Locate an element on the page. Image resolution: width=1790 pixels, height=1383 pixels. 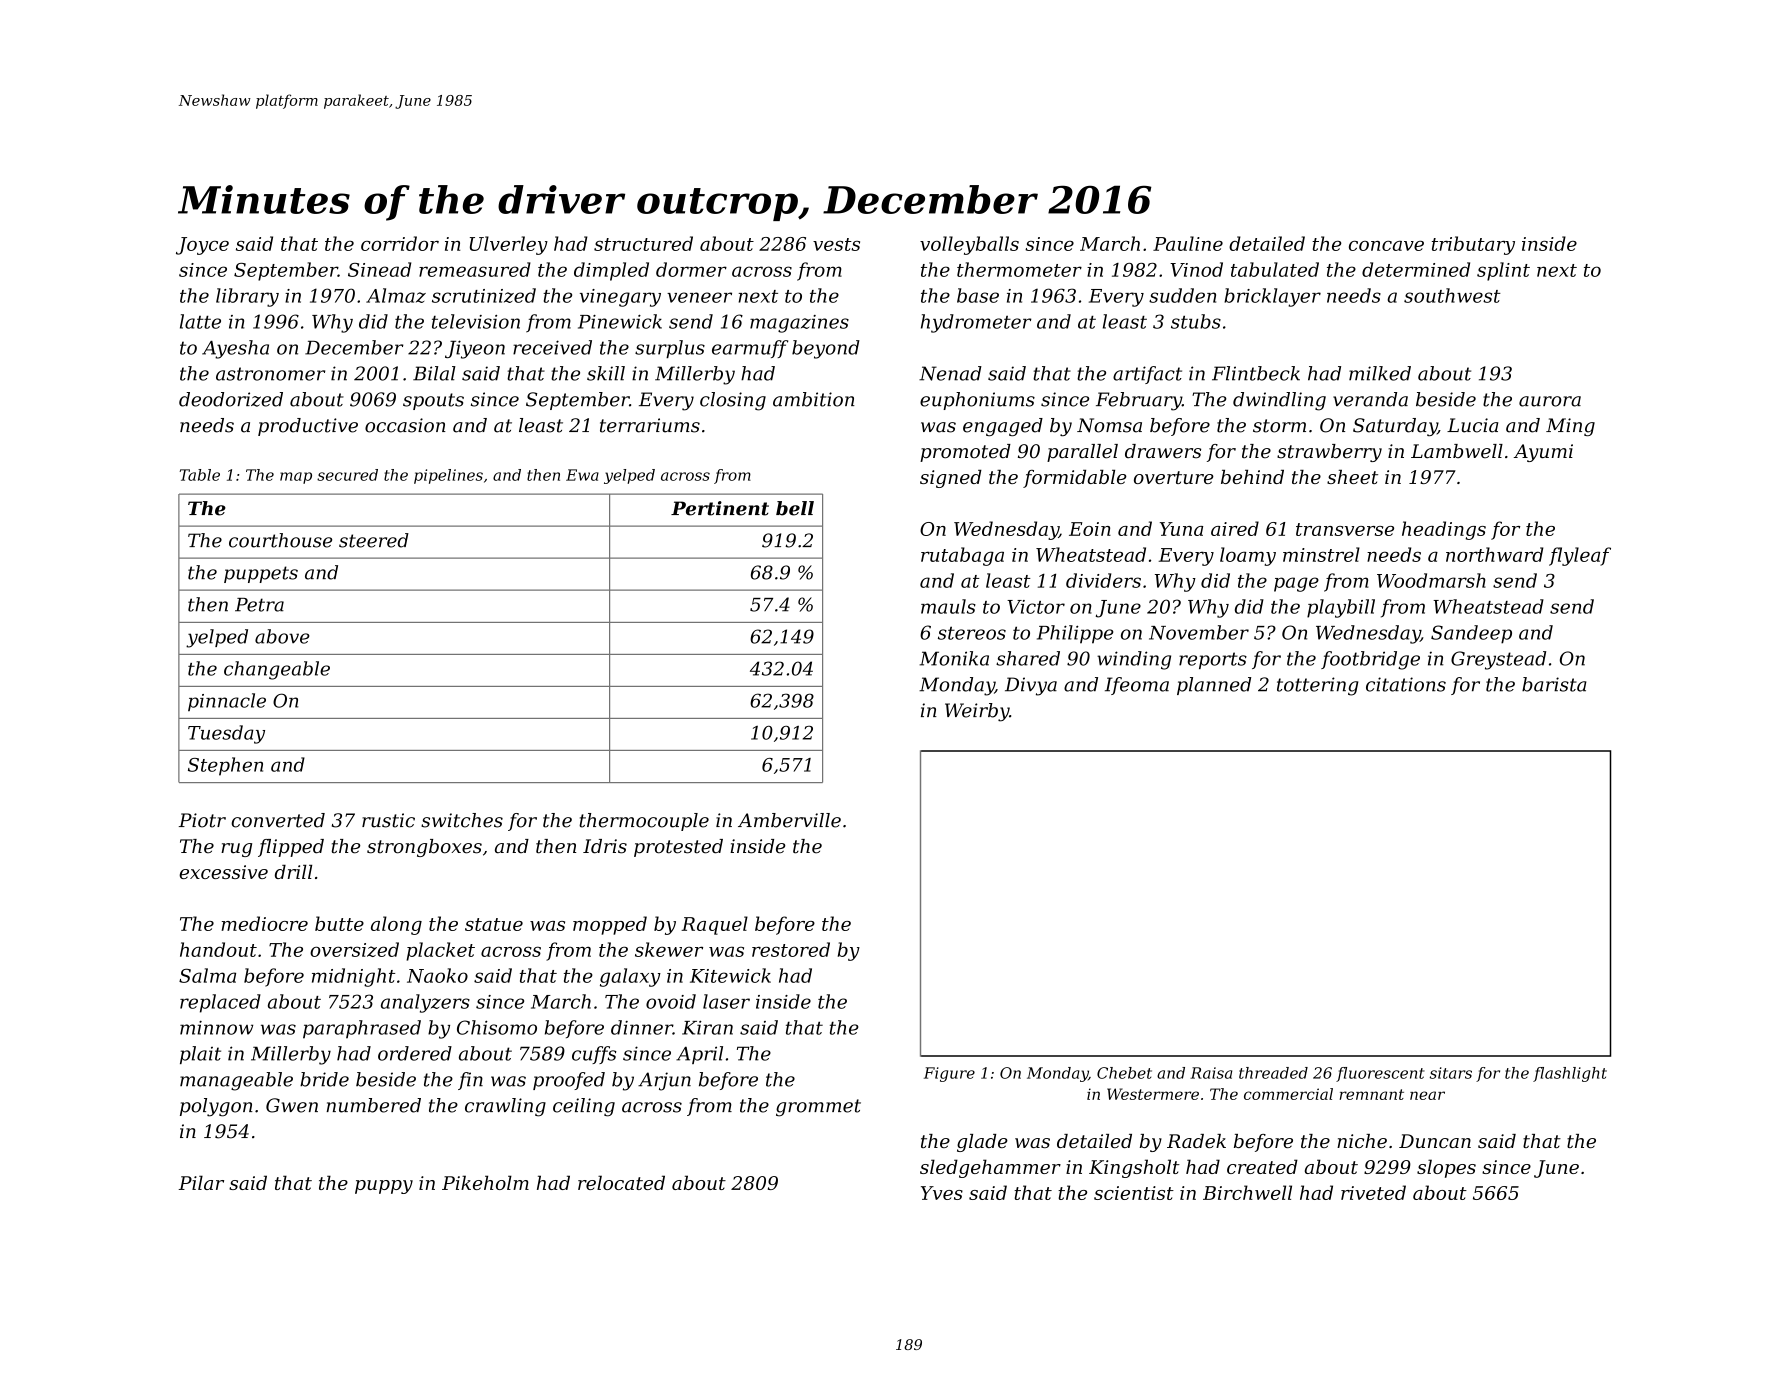
milked is located at coordinates (1380, 373).
